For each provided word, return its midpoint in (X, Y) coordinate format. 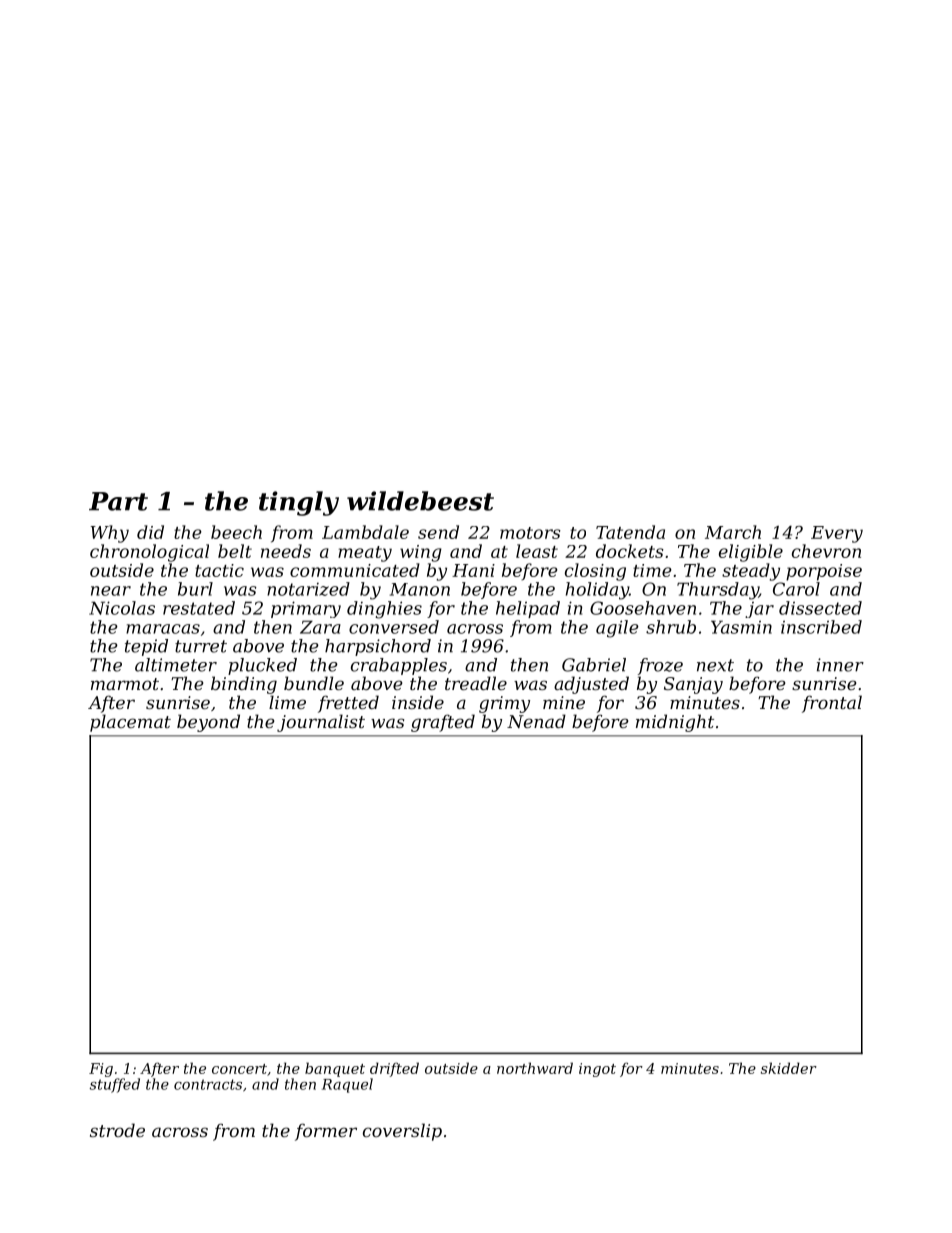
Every (837, 534)
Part (118, 501)
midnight (675, 723)
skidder (789, 1068)
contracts (208, 1084)
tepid (146, 647)
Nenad (536, 721)
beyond (208, 723)
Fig (101, 1070)
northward (535, 1068)
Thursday (718, 591)
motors (530, 533)
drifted (394, 1069)
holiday (597, 591)
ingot (597, 1070)
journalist (321, 723)
